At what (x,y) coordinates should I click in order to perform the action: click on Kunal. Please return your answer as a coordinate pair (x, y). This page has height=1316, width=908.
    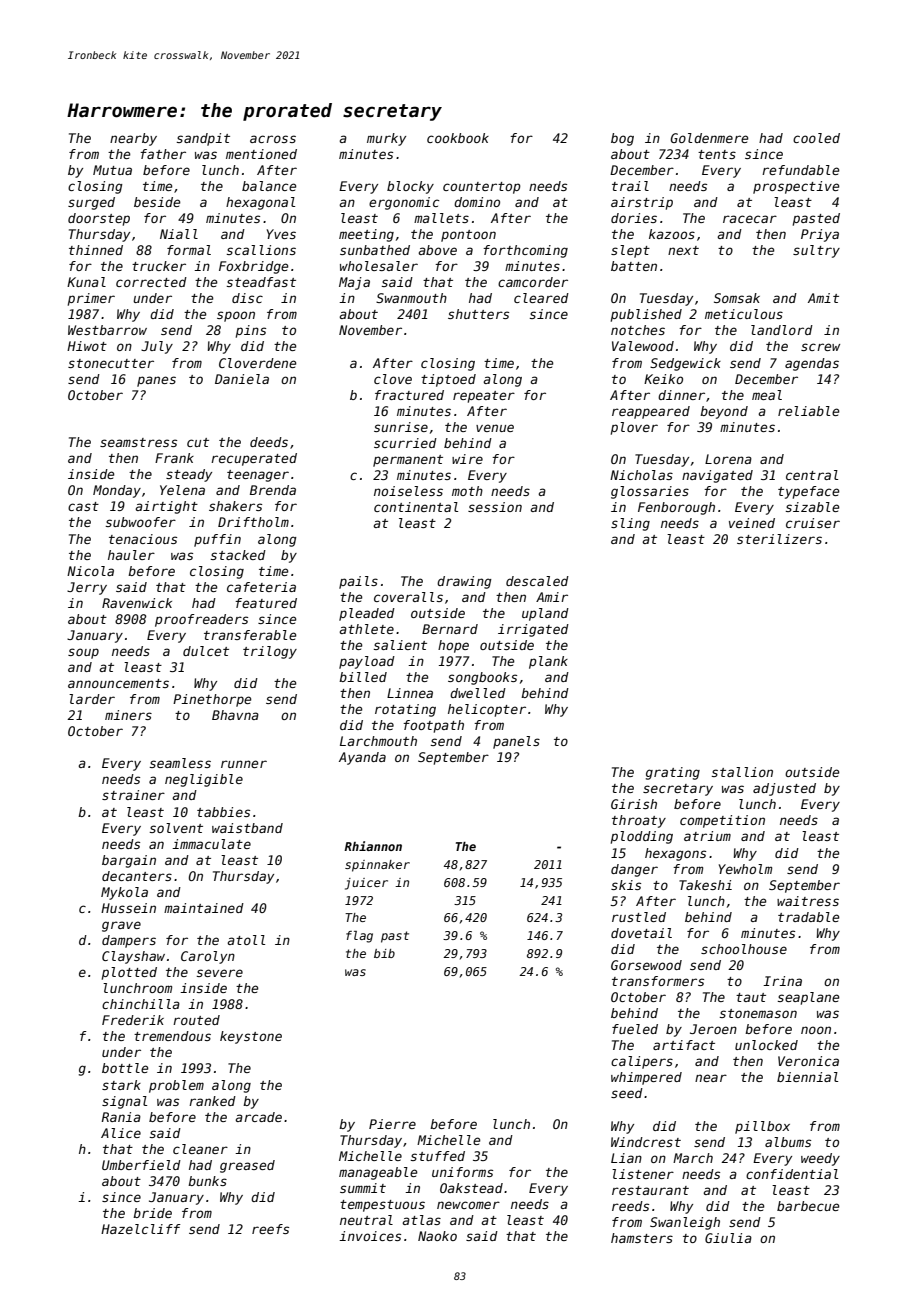
    Looking at the image, I should click on (86, 282).
